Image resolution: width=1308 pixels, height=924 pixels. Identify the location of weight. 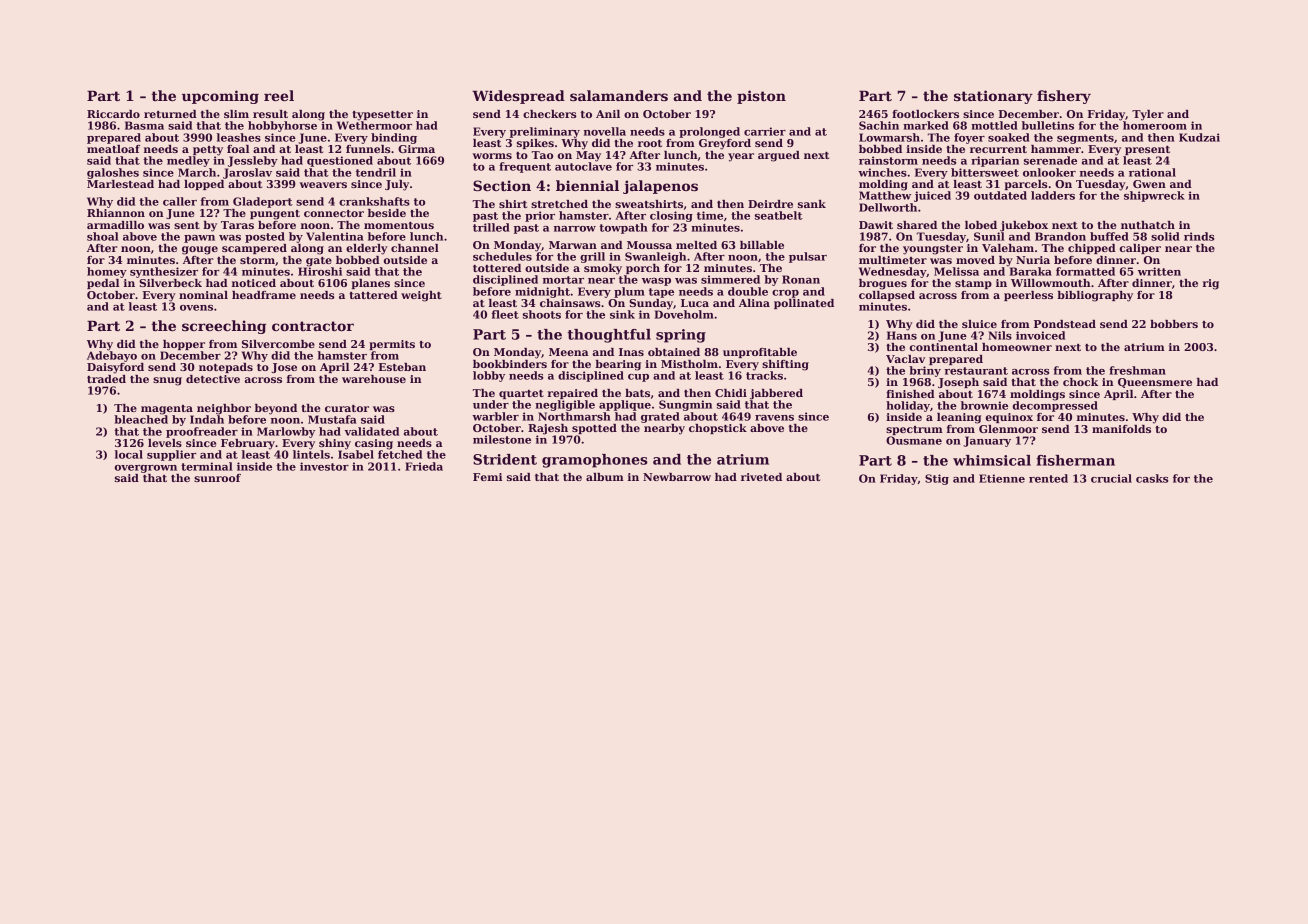
(421, 296).
